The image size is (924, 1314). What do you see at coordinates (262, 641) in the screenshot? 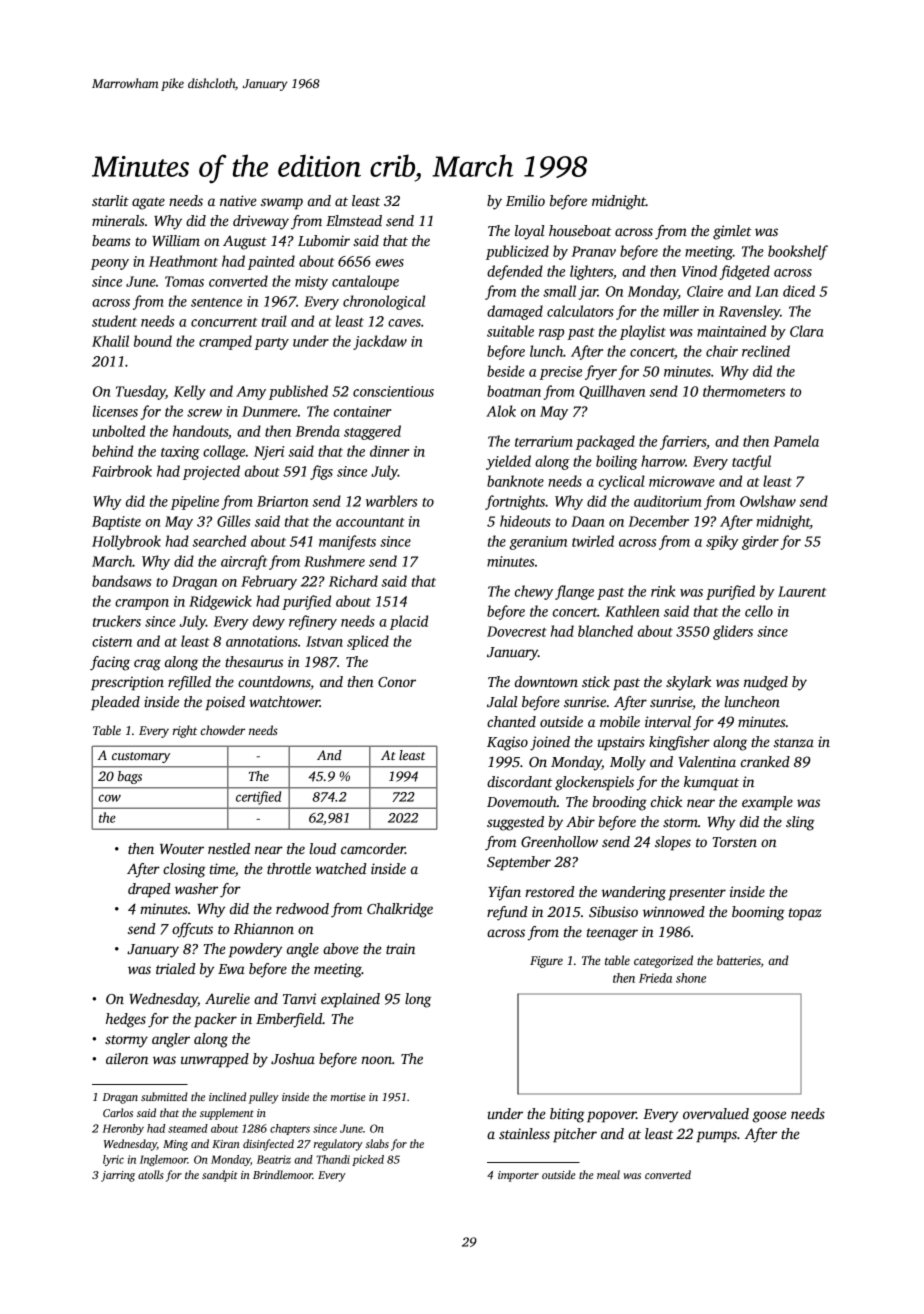
I see `annotations` at bounding box center [262, 641].
